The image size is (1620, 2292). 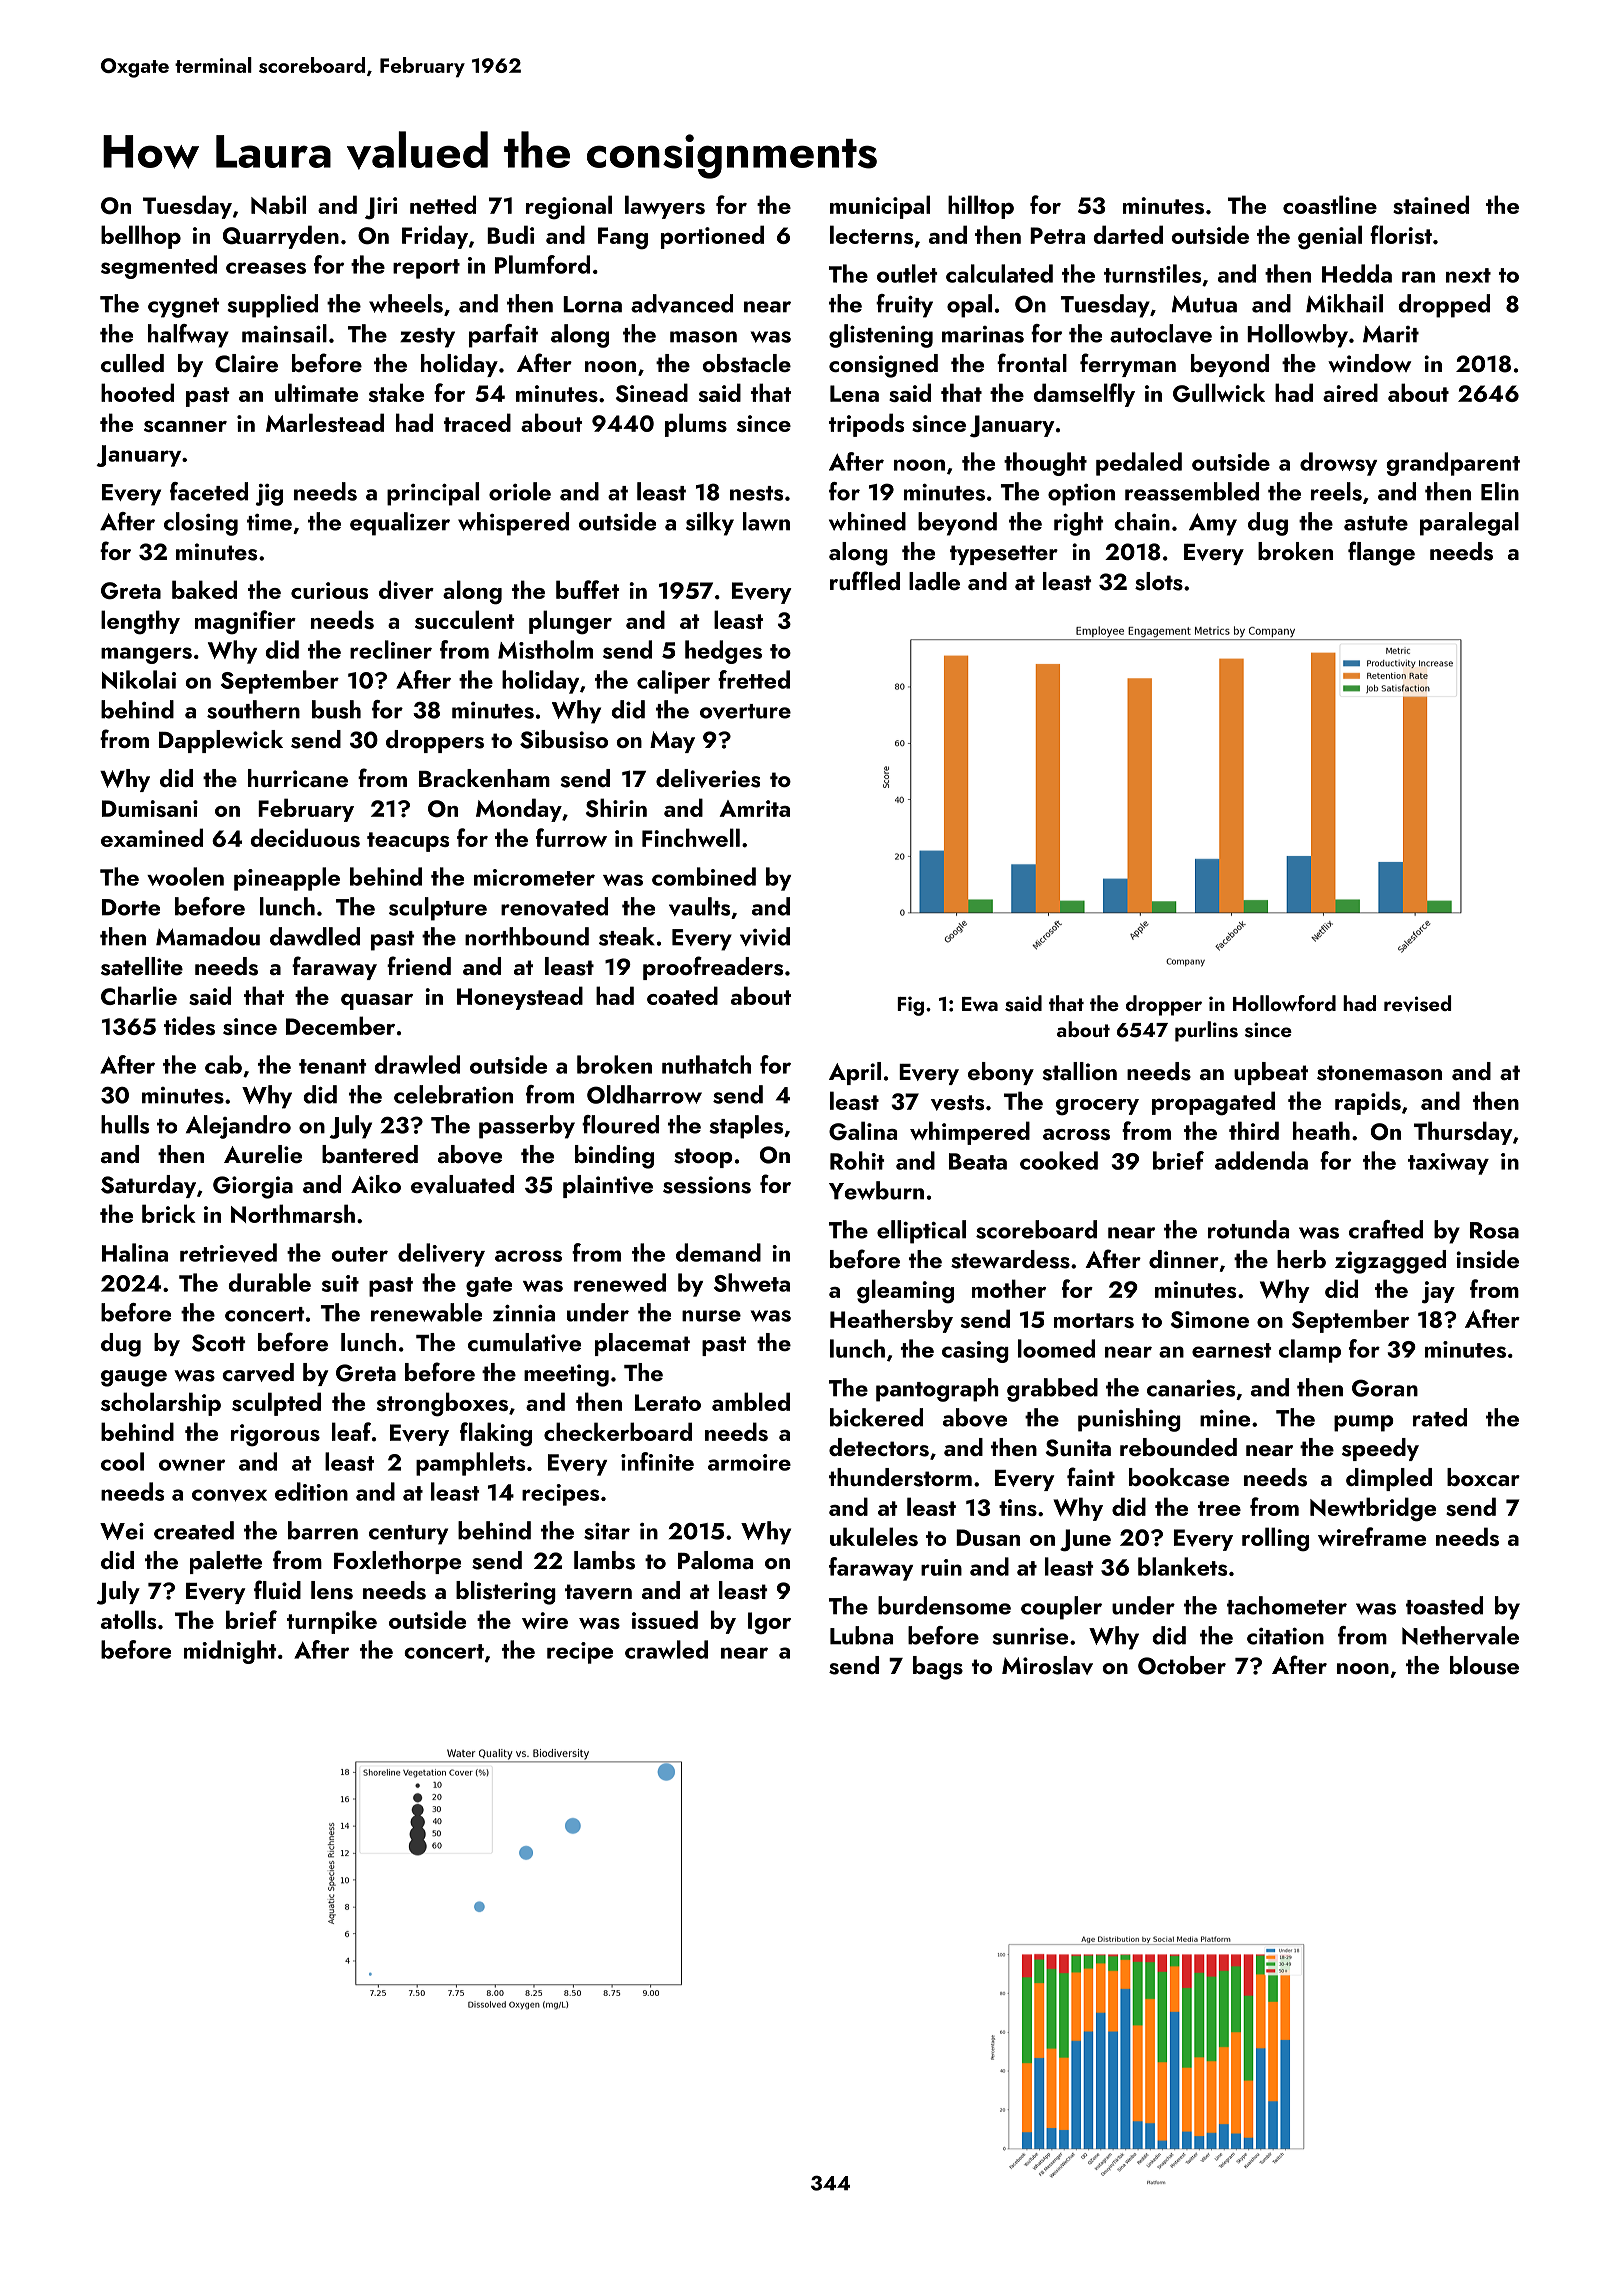 What do you see at coordinates (755, 808) in the screenshot?
I see `Amrita` at bounding box center [755, 808].
